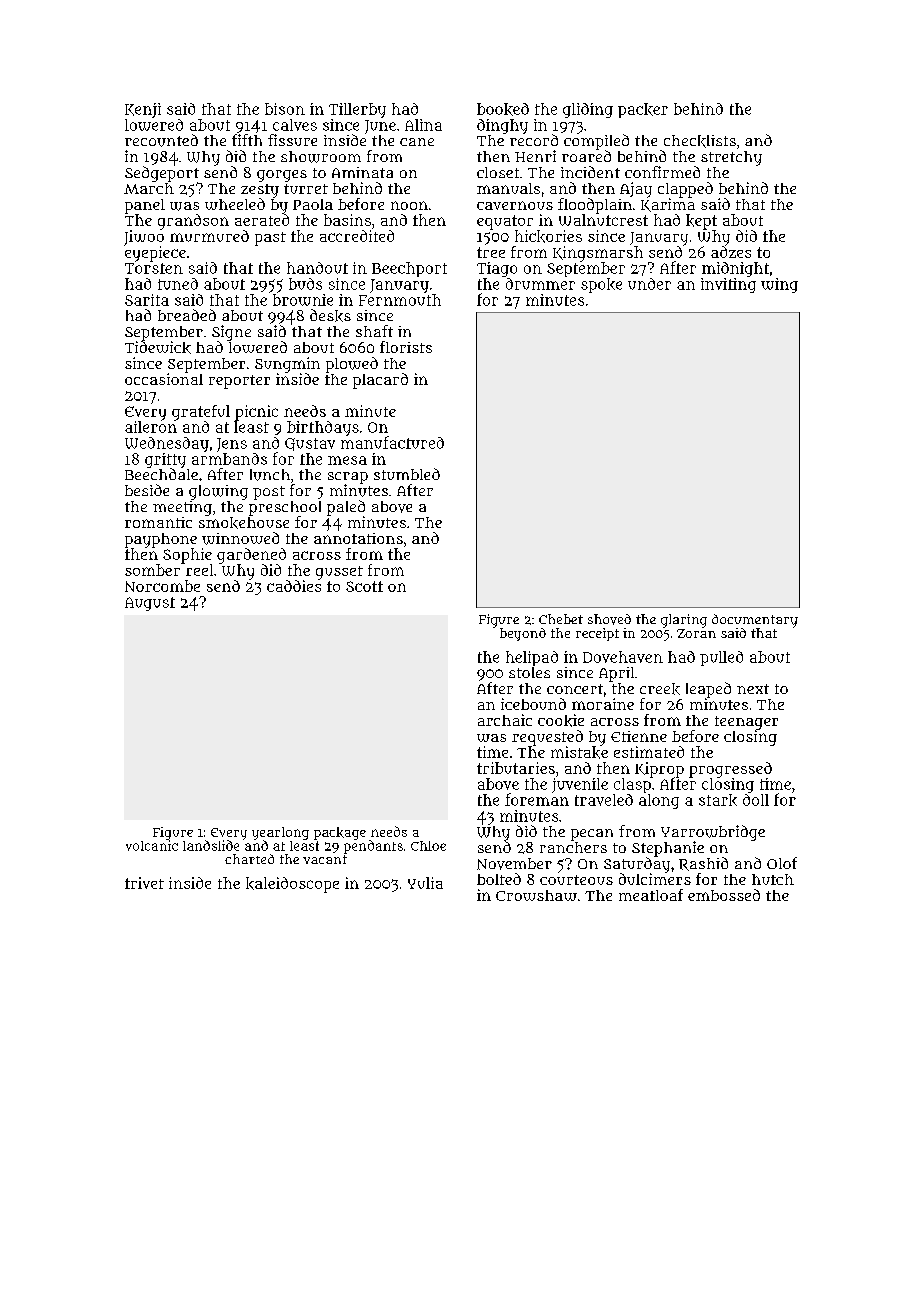 Image resolution: width=924 pixels, height=1308 pixels. I want to click on recounted, so click(161, 140).
